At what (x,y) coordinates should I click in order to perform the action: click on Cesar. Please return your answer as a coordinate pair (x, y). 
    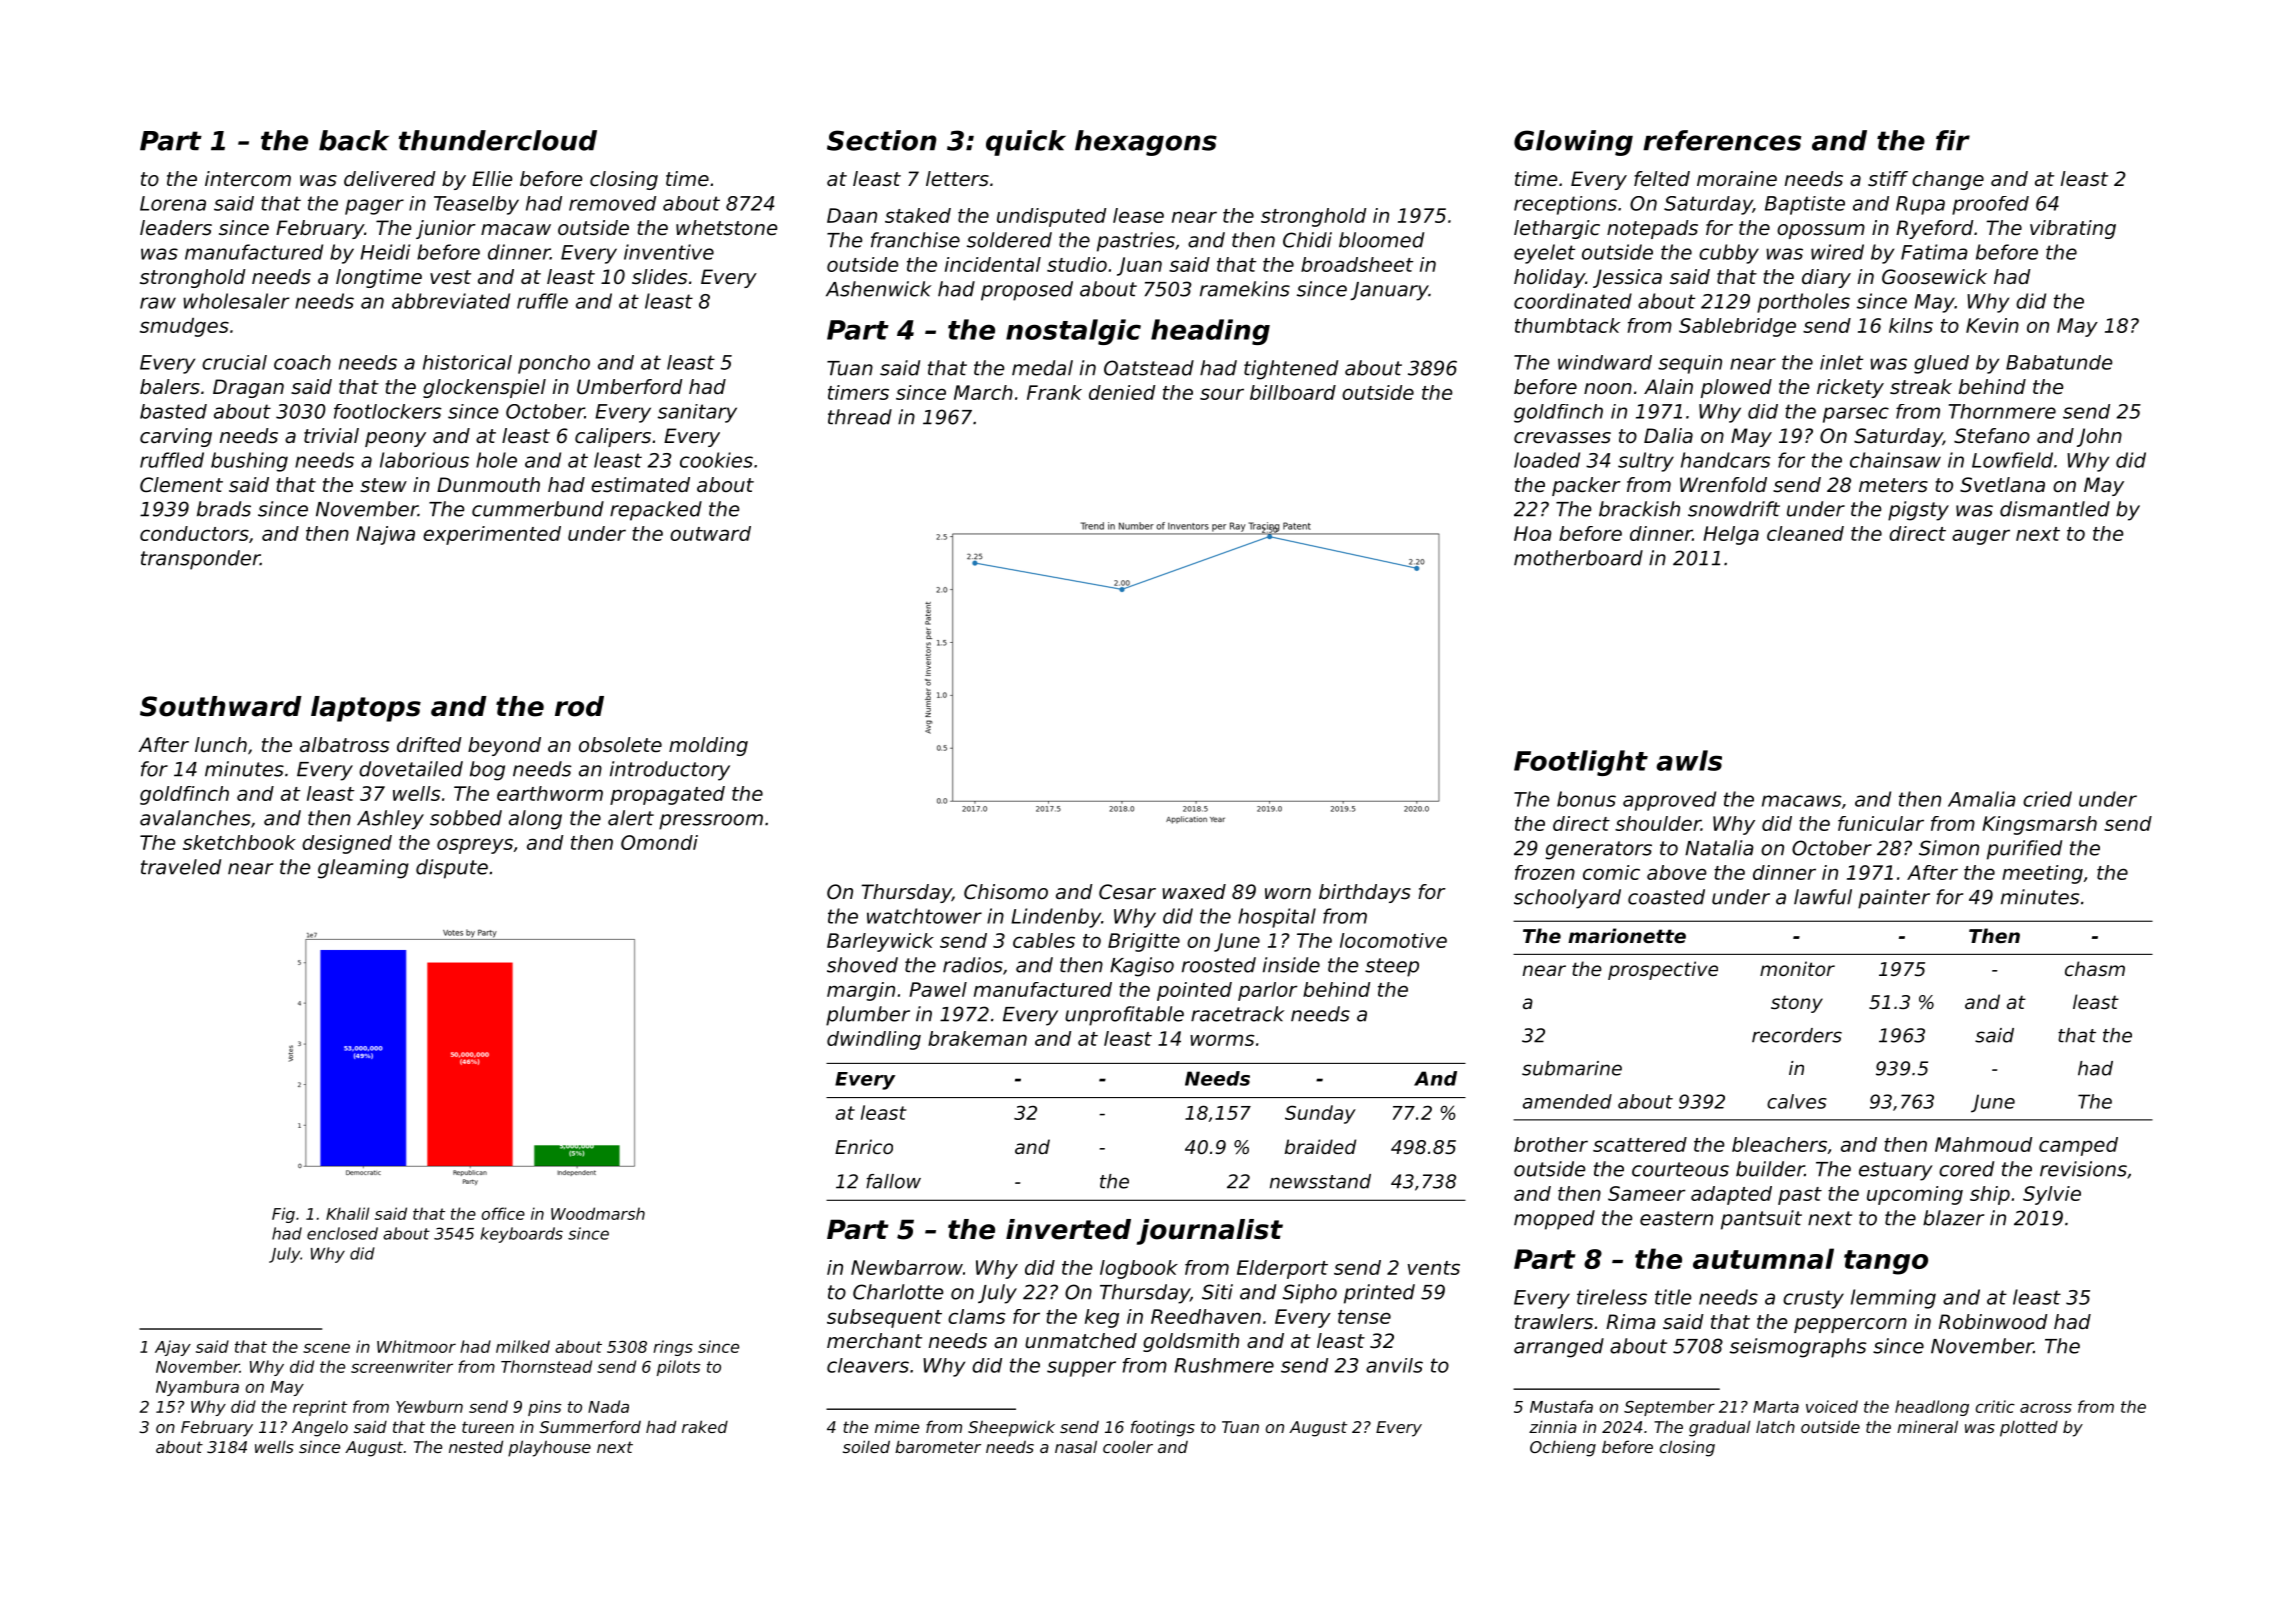
    Looking at the image, I should click on (1127, 892).
